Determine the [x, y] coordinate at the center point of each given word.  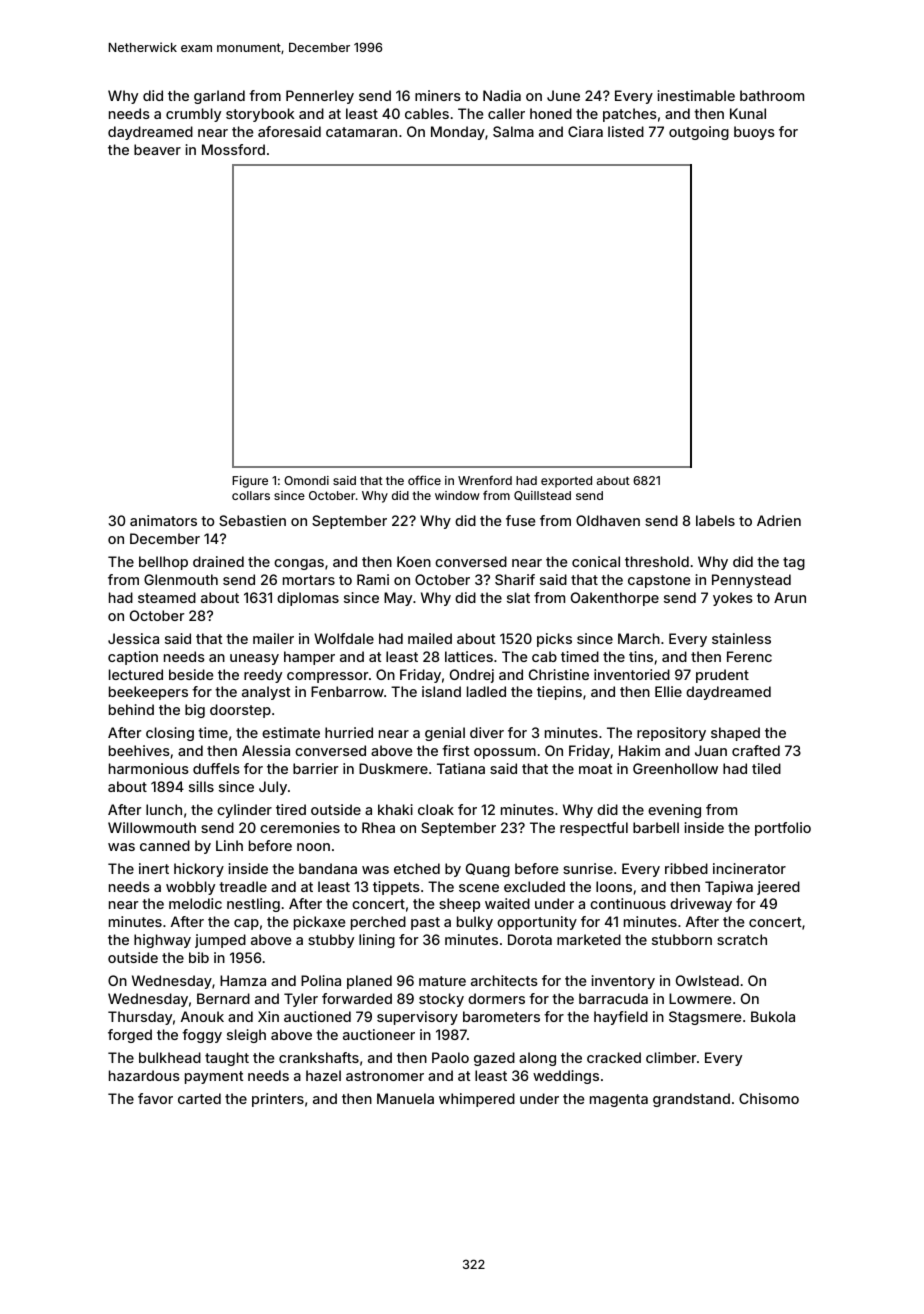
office [424, 480]
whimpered [477, 1100]
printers [278, 1100]
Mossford [233, 149]
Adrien [779, 520]
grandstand [691, 1100]
